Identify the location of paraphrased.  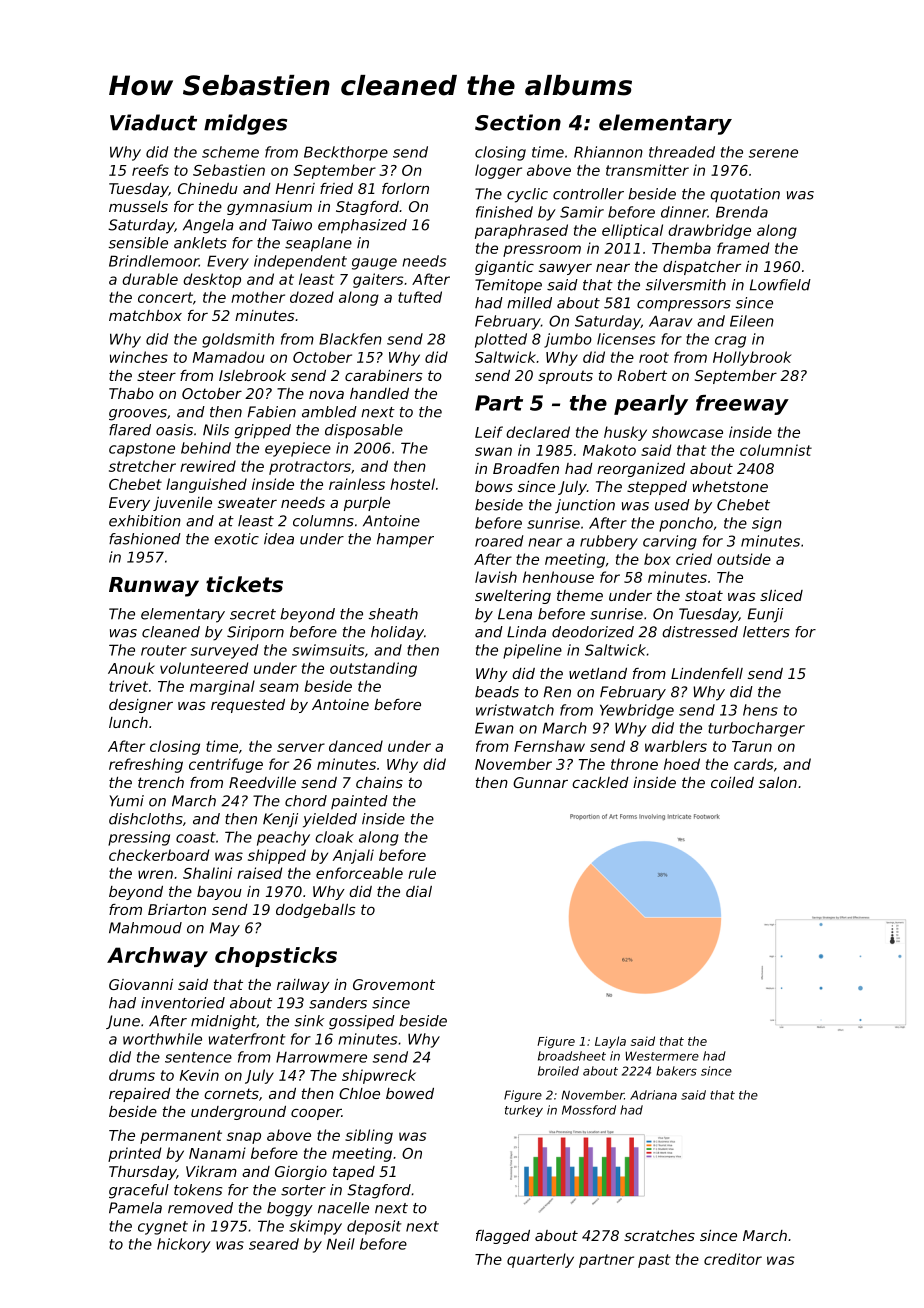
(521, 231).
